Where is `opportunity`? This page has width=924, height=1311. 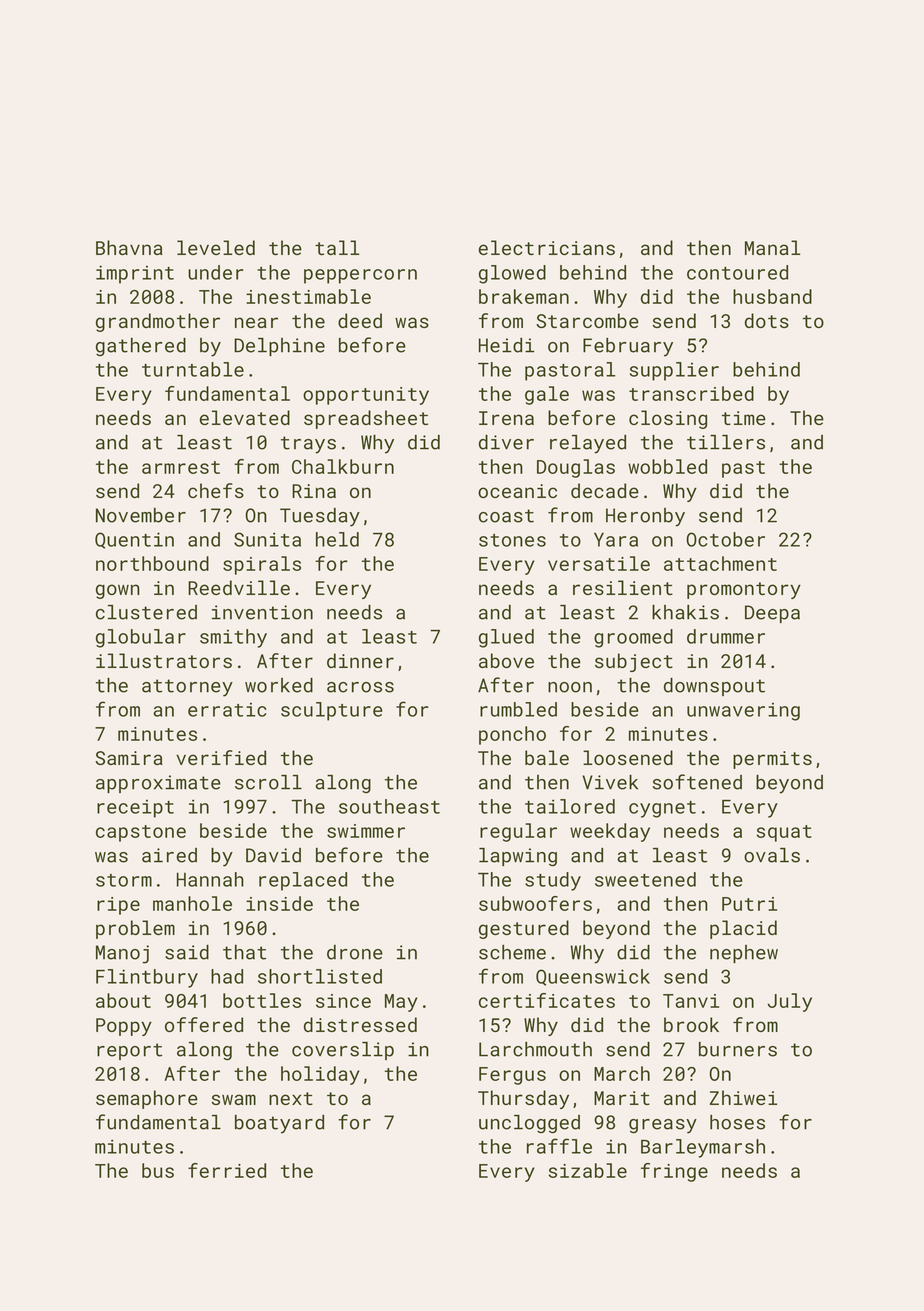 opportunity is located at coordinates (366, 396).
